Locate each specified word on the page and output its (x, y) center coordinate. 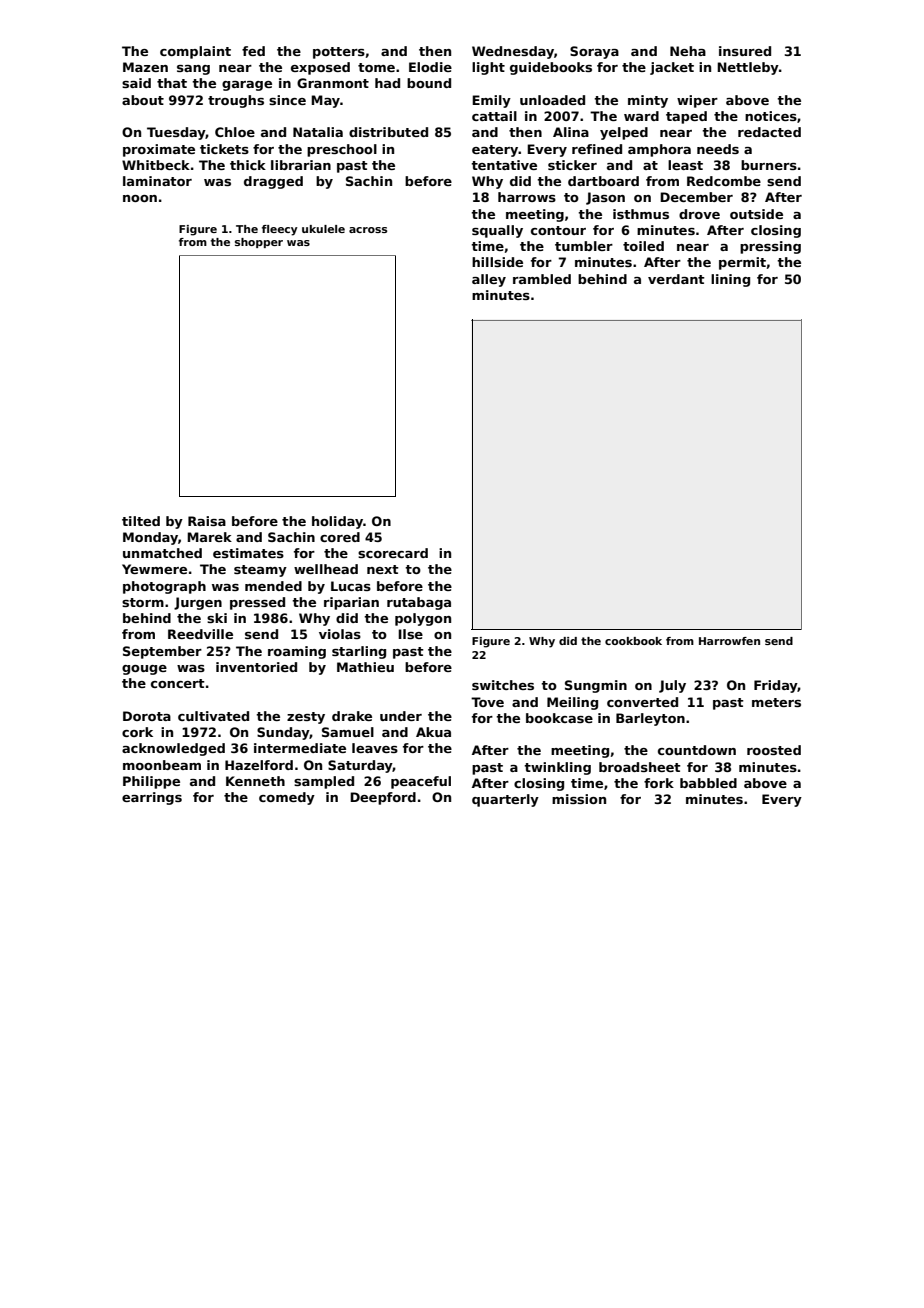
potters (339, 53)
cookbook (633, 641)
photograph (164, 587)
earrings (152, 798)
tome (376, 67)
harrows (527, 197)
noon (140, 198)
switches (503, 685)
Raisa (207, 521)
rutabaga (419, 603)
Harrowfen (729, 641)
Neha (688, 51)
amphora (659, 150)
